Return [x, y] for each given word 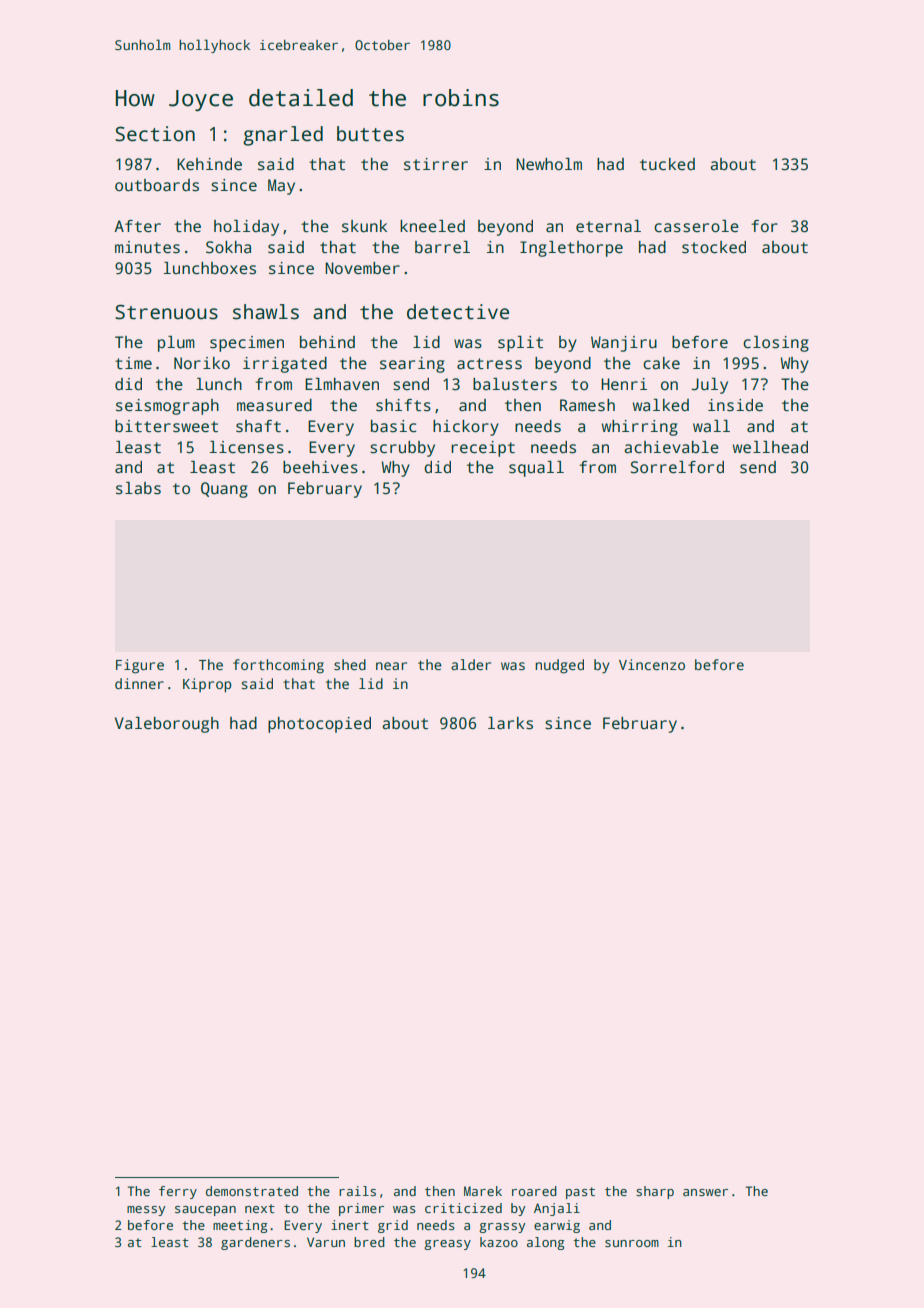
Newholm [549, 164]
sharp [655, 1192]
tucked [667, 164]
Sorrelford [677, 467]
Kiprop [207, 685]
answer [705, 1192]
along [545, 1243]
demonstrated [252, 1191]
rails [357, 1191]
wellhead [770, 447]
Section [155, 134]
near [391, 666]
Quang [224, 490]
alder [471, 664]
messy [146, 1211]
